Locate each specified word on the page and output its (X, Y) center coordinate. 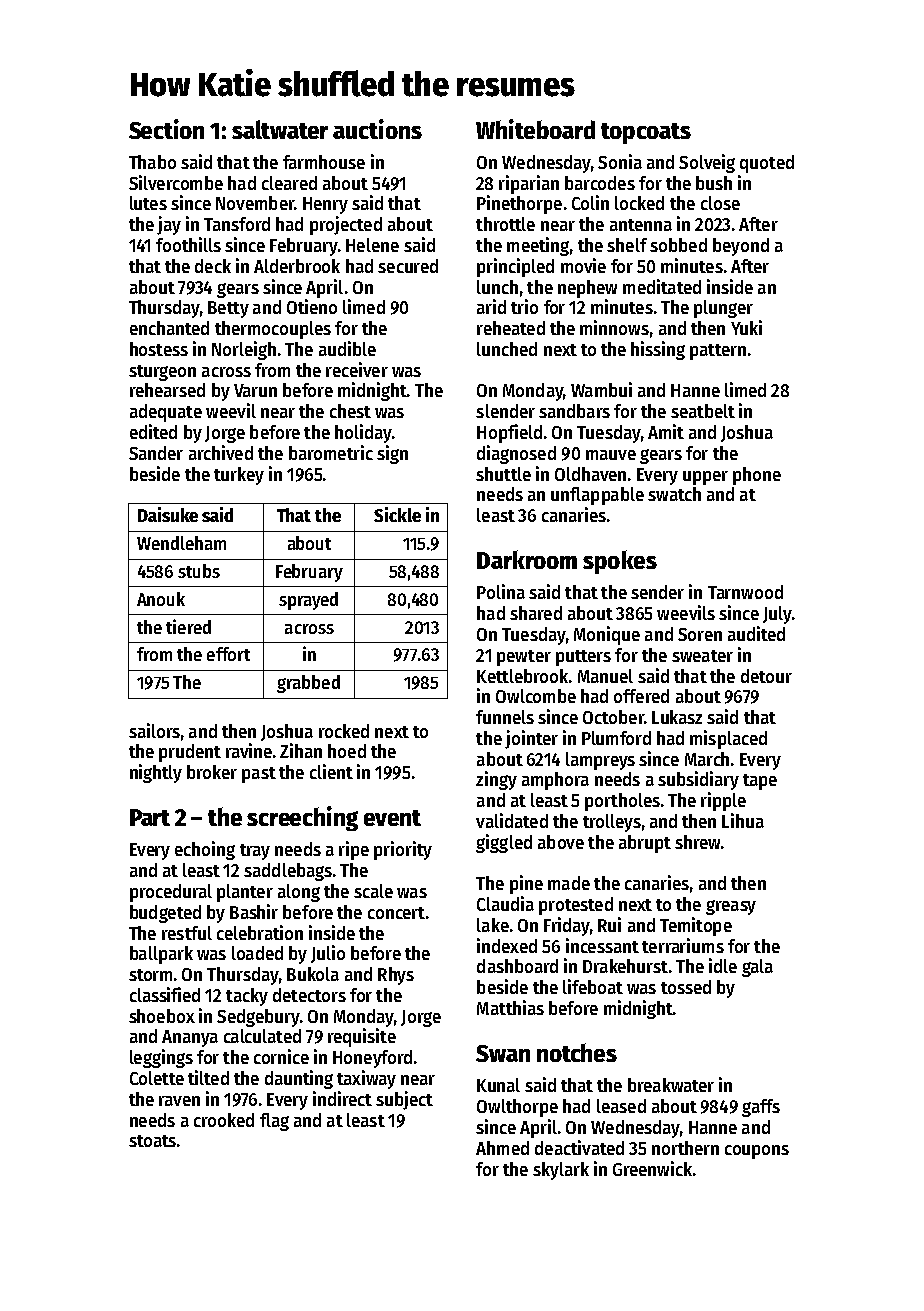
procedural (171, 893)
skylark (561, 1171)
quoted (767, 164)
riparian (529, 184)
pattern (718, 352)
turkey (239, 476)
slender (505, 411)
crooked (224, 1120)
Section (166, 129)
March (707, 759)
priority (403, 850)
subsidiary (698, 780)
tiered (188, 626)
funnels (505, 717)
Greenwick (652, 1168)
